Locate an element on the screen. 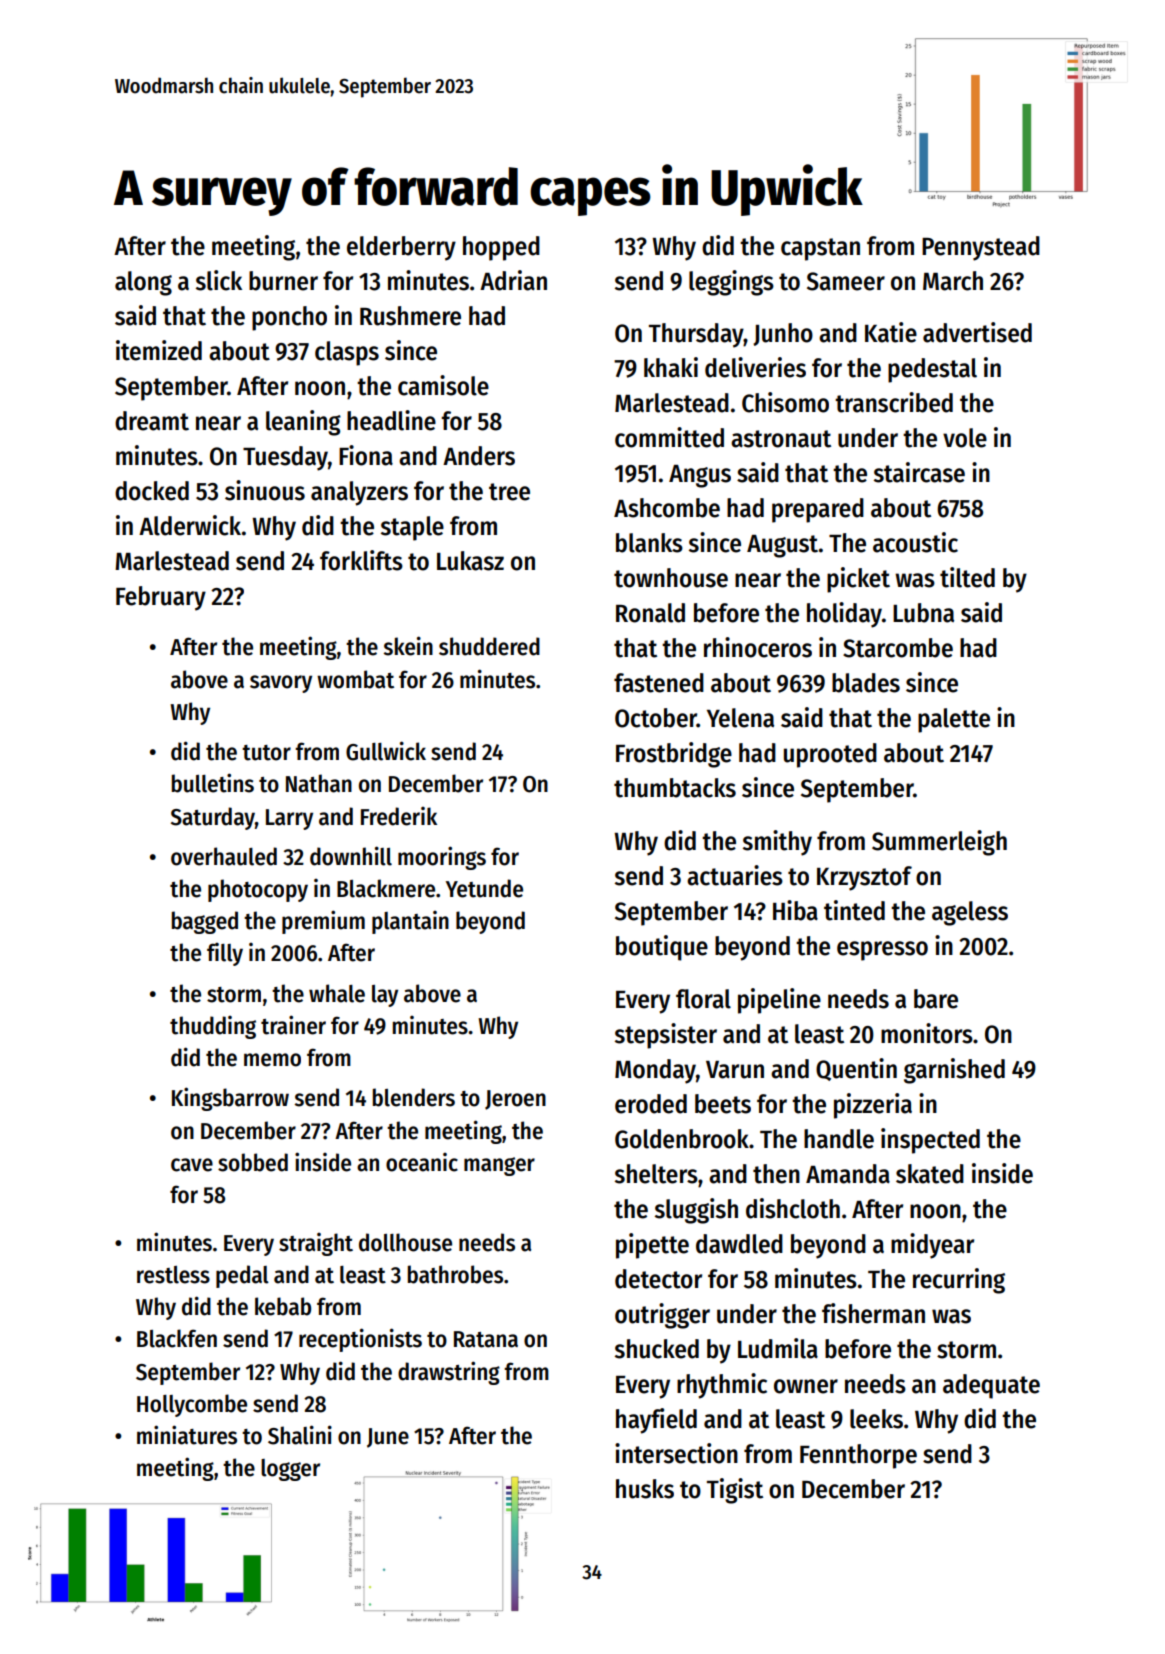  espresso is located at coordinates (882, 951).
